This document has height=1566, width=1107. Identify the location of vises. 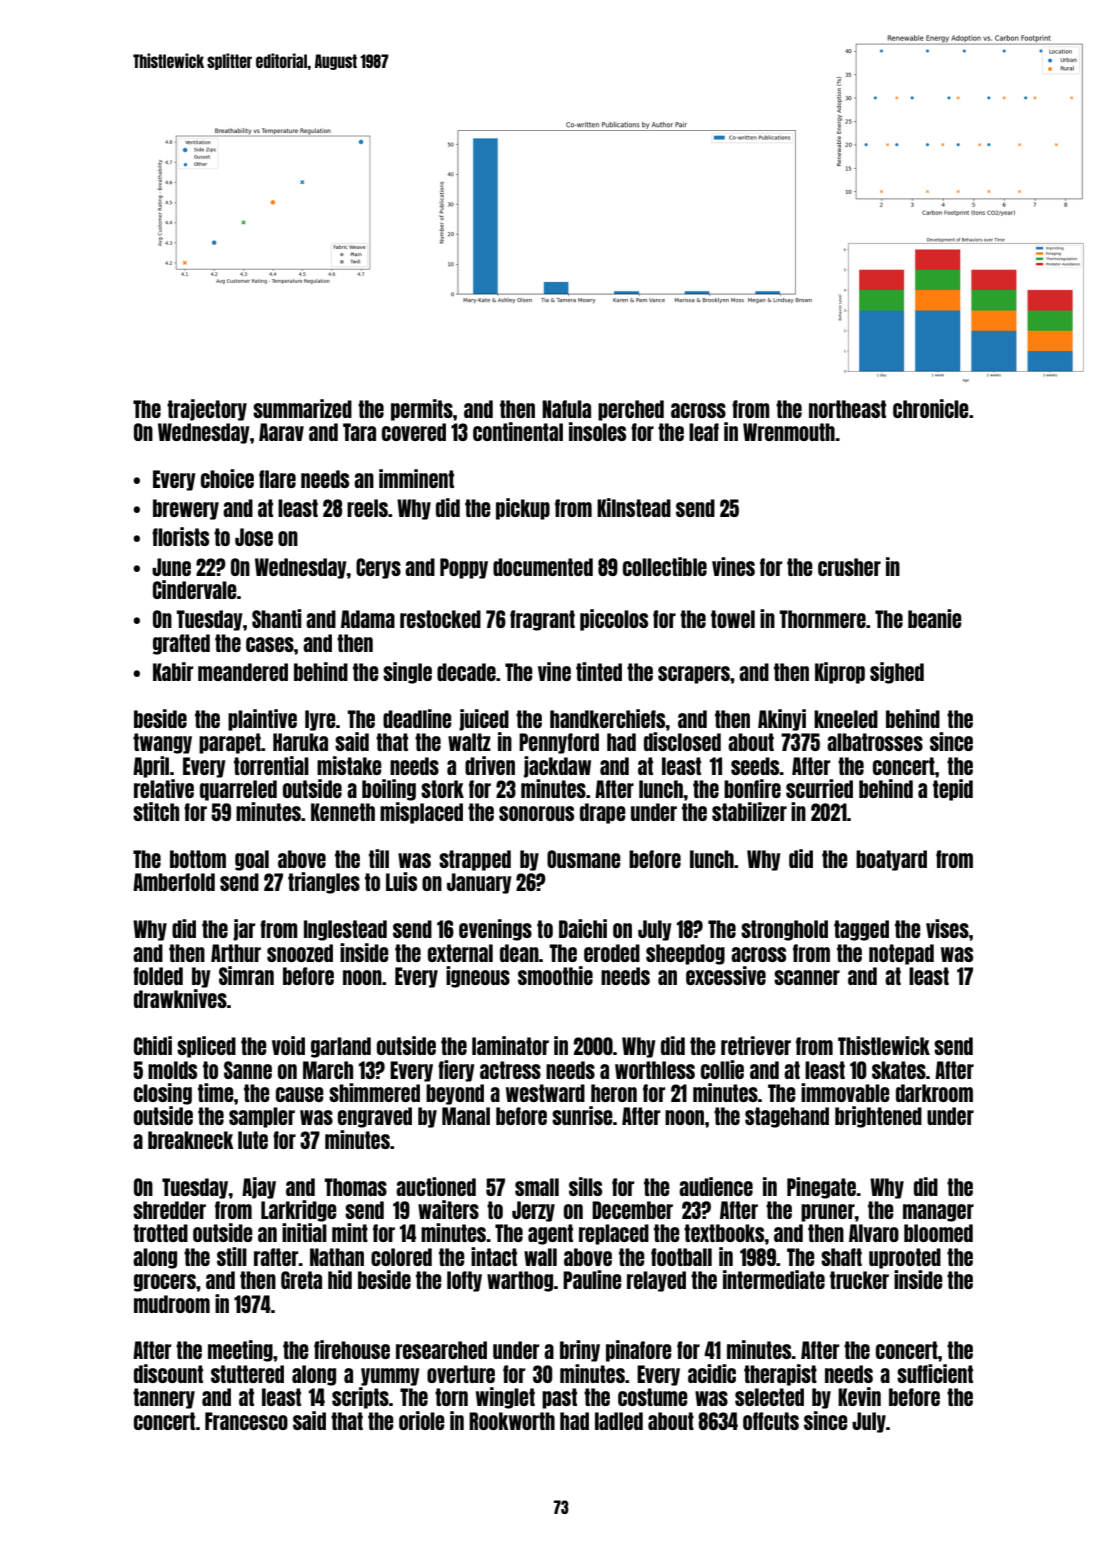
(947, 928).
